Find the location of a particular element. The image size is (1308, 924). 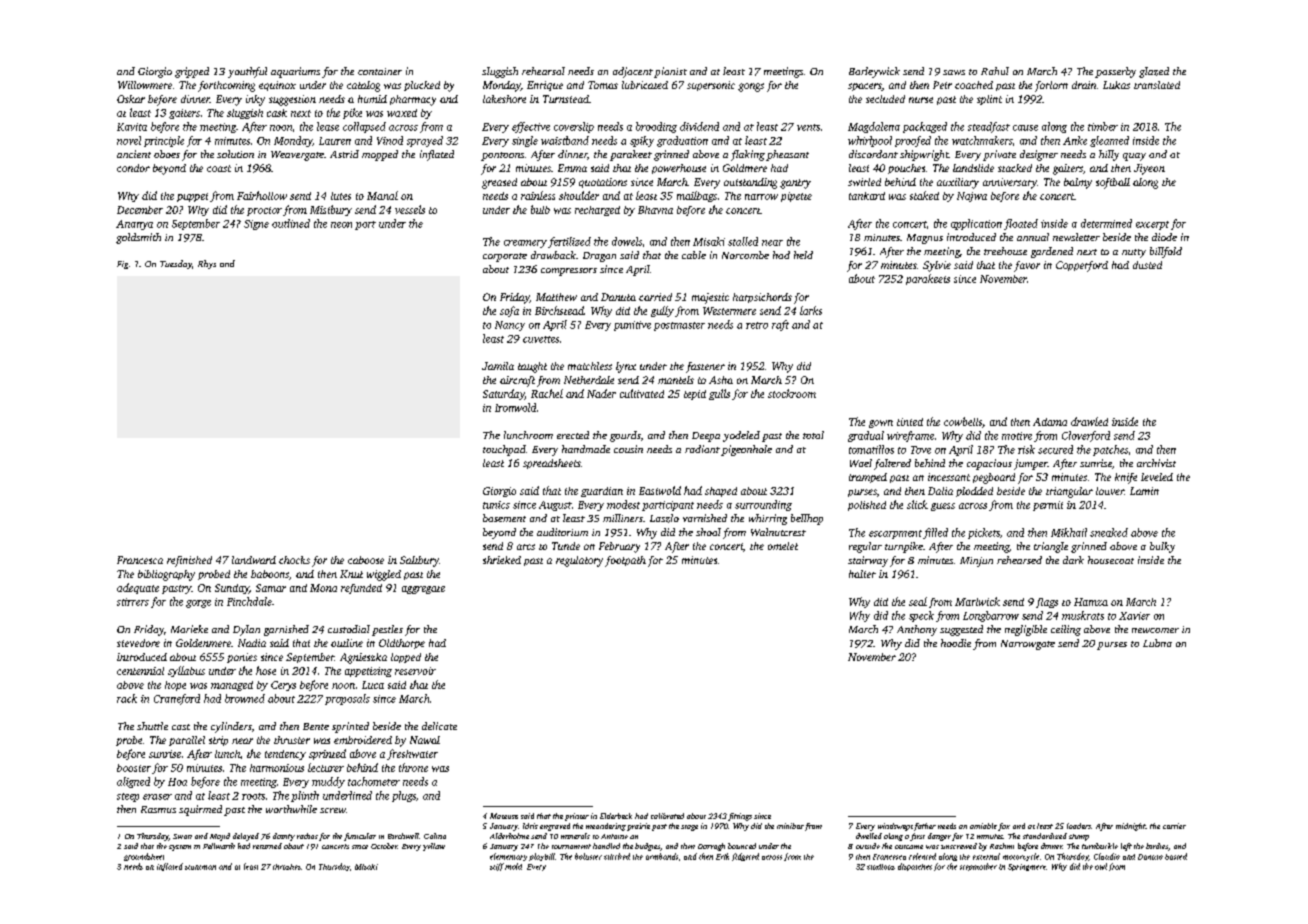

saws is located at coordinates (954, 72).
